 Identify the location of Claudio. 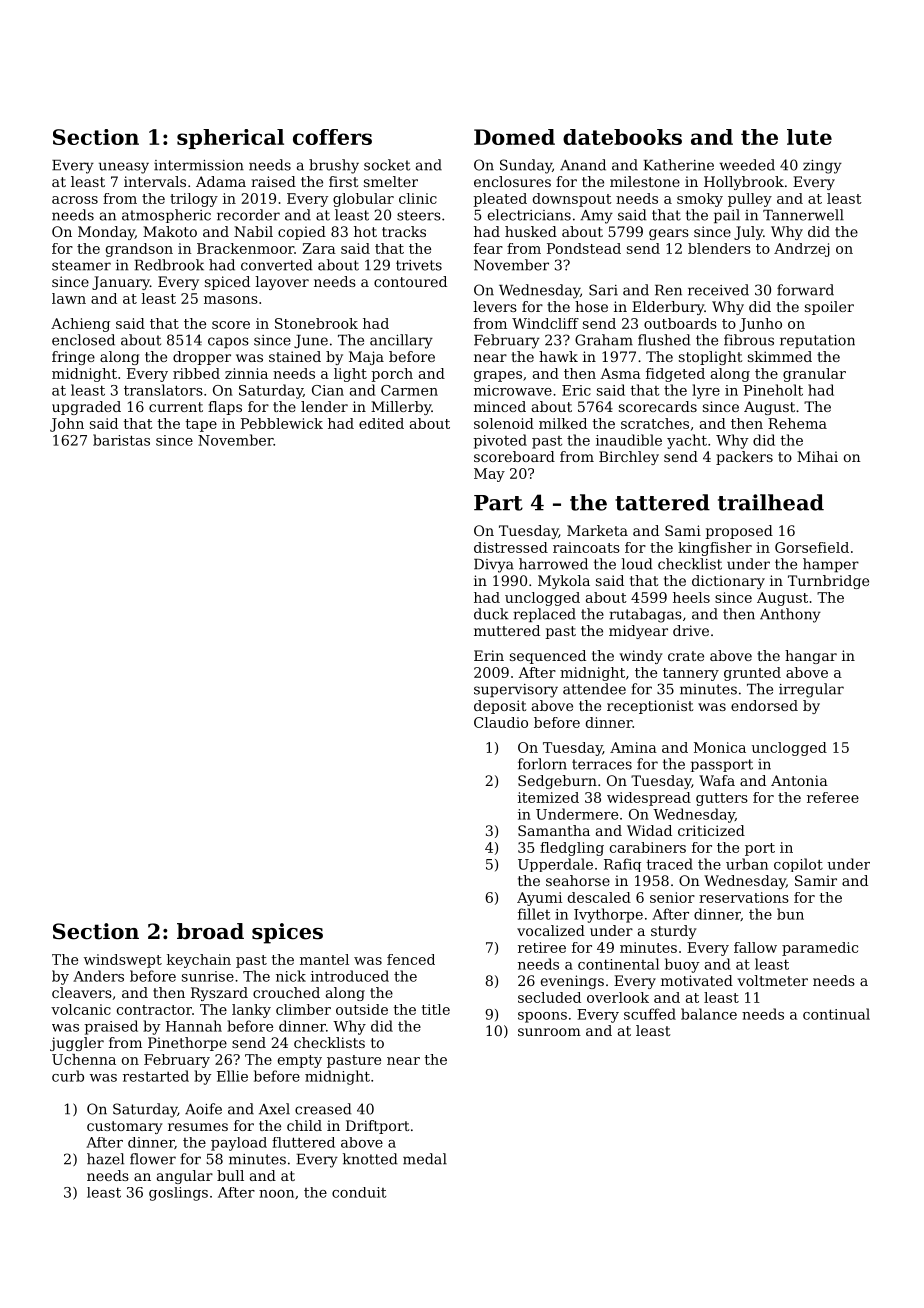
(501, 722).
